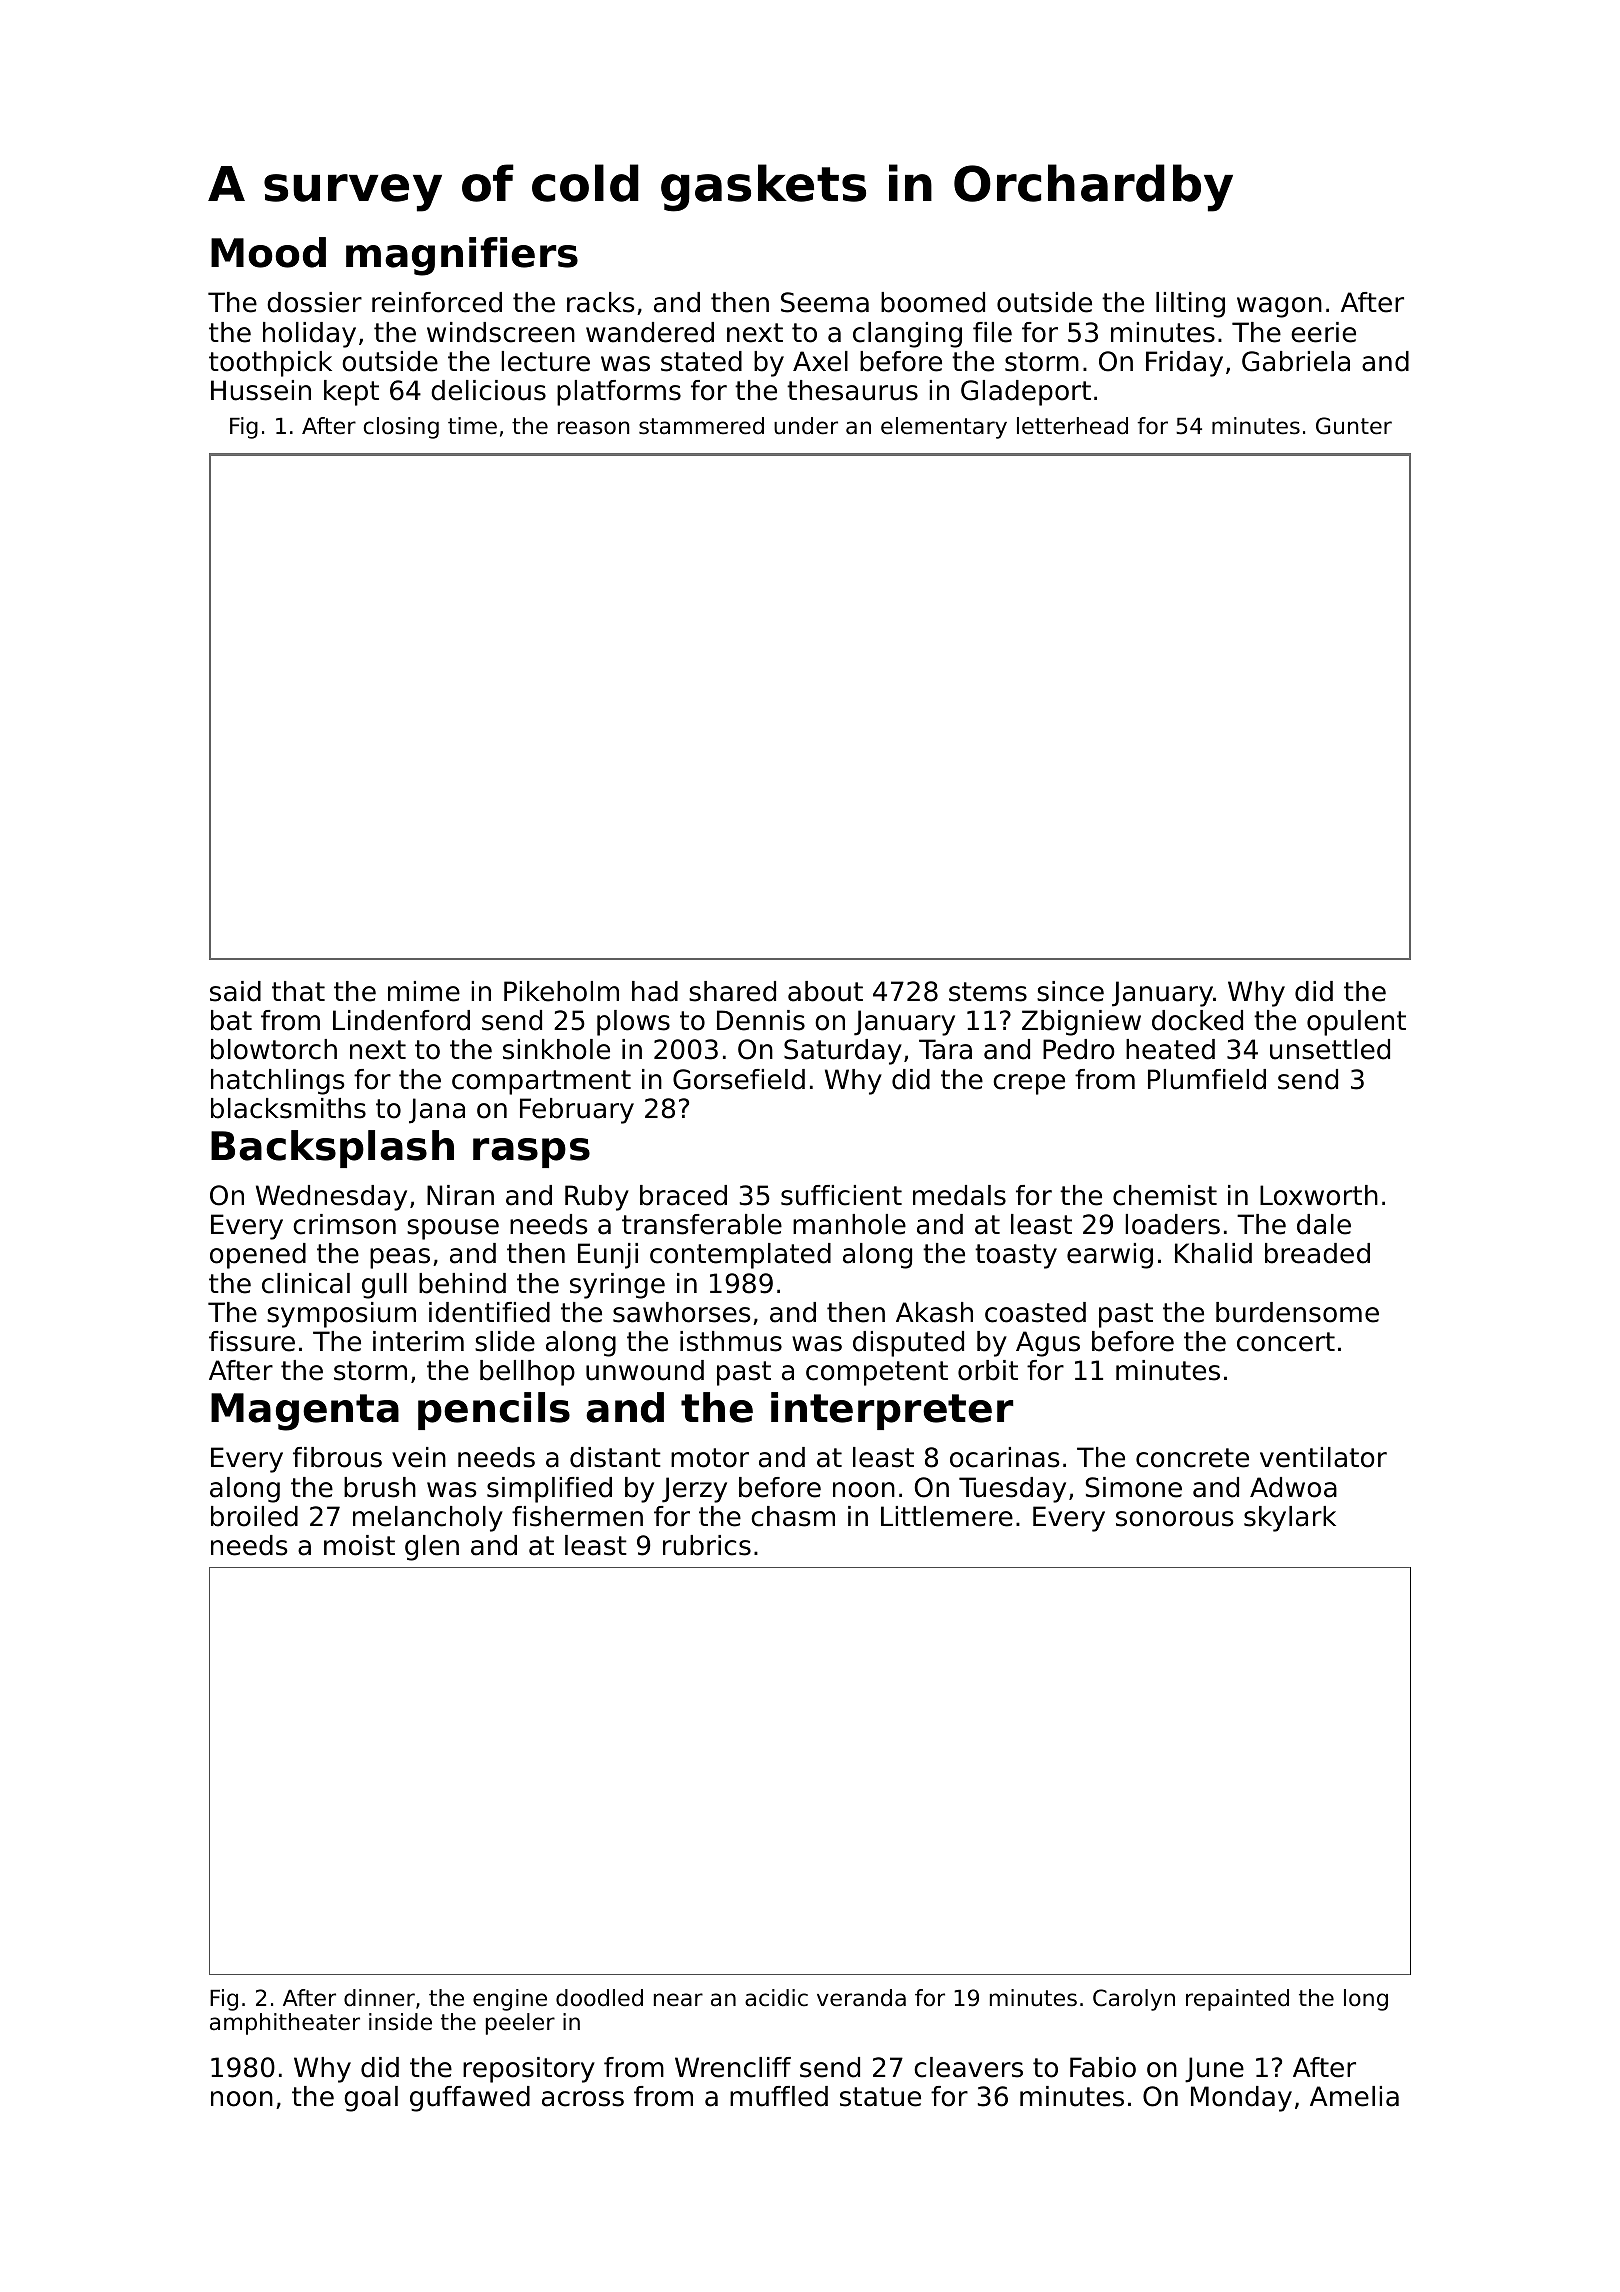 This screenshot has width=1620, height=2292. What do you see at coordinates (288, 1108) in the screenshot?
I see `blacksmiths` at bounding box center [288, 1108].
